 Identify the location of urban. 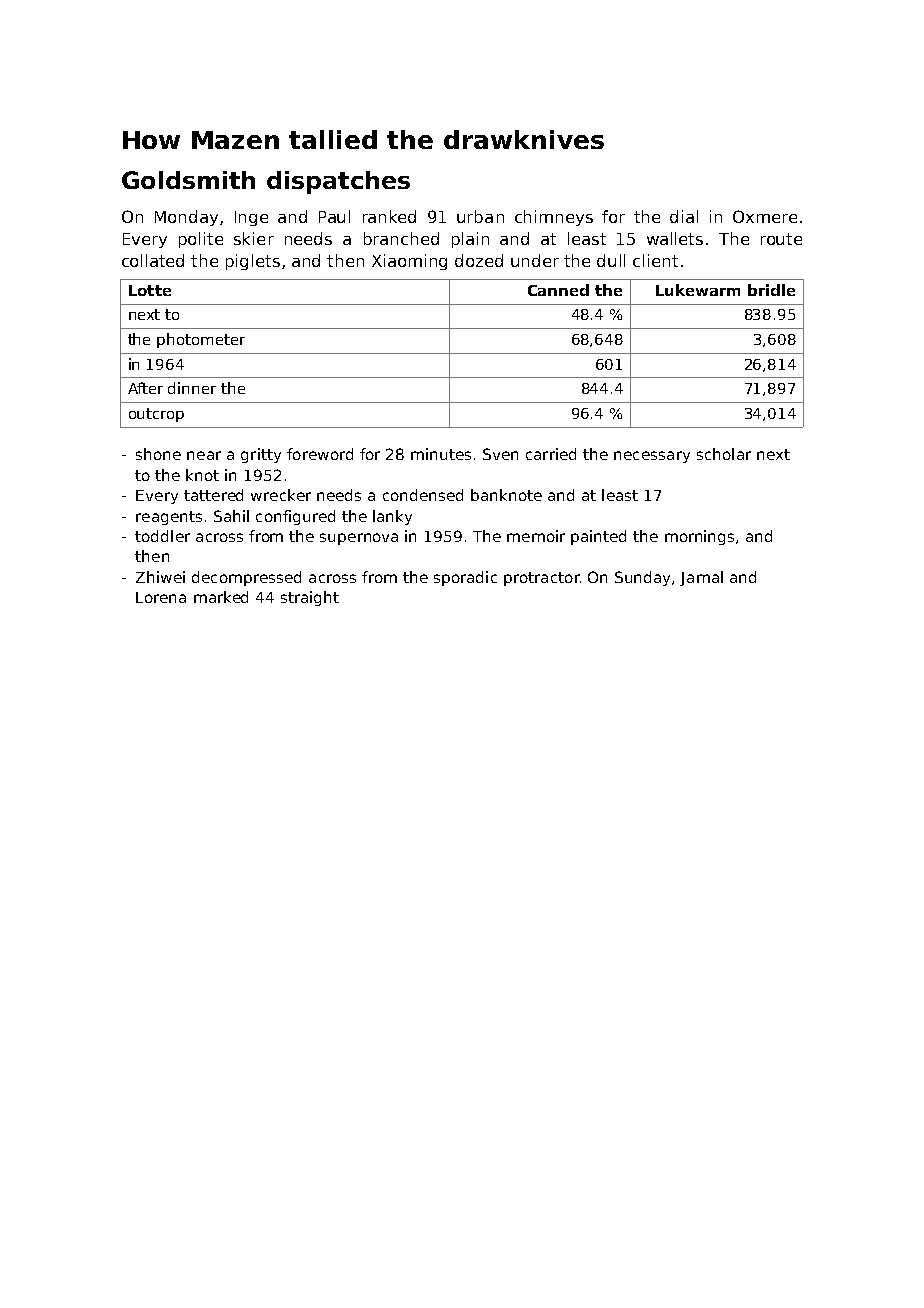
(480, 216).
